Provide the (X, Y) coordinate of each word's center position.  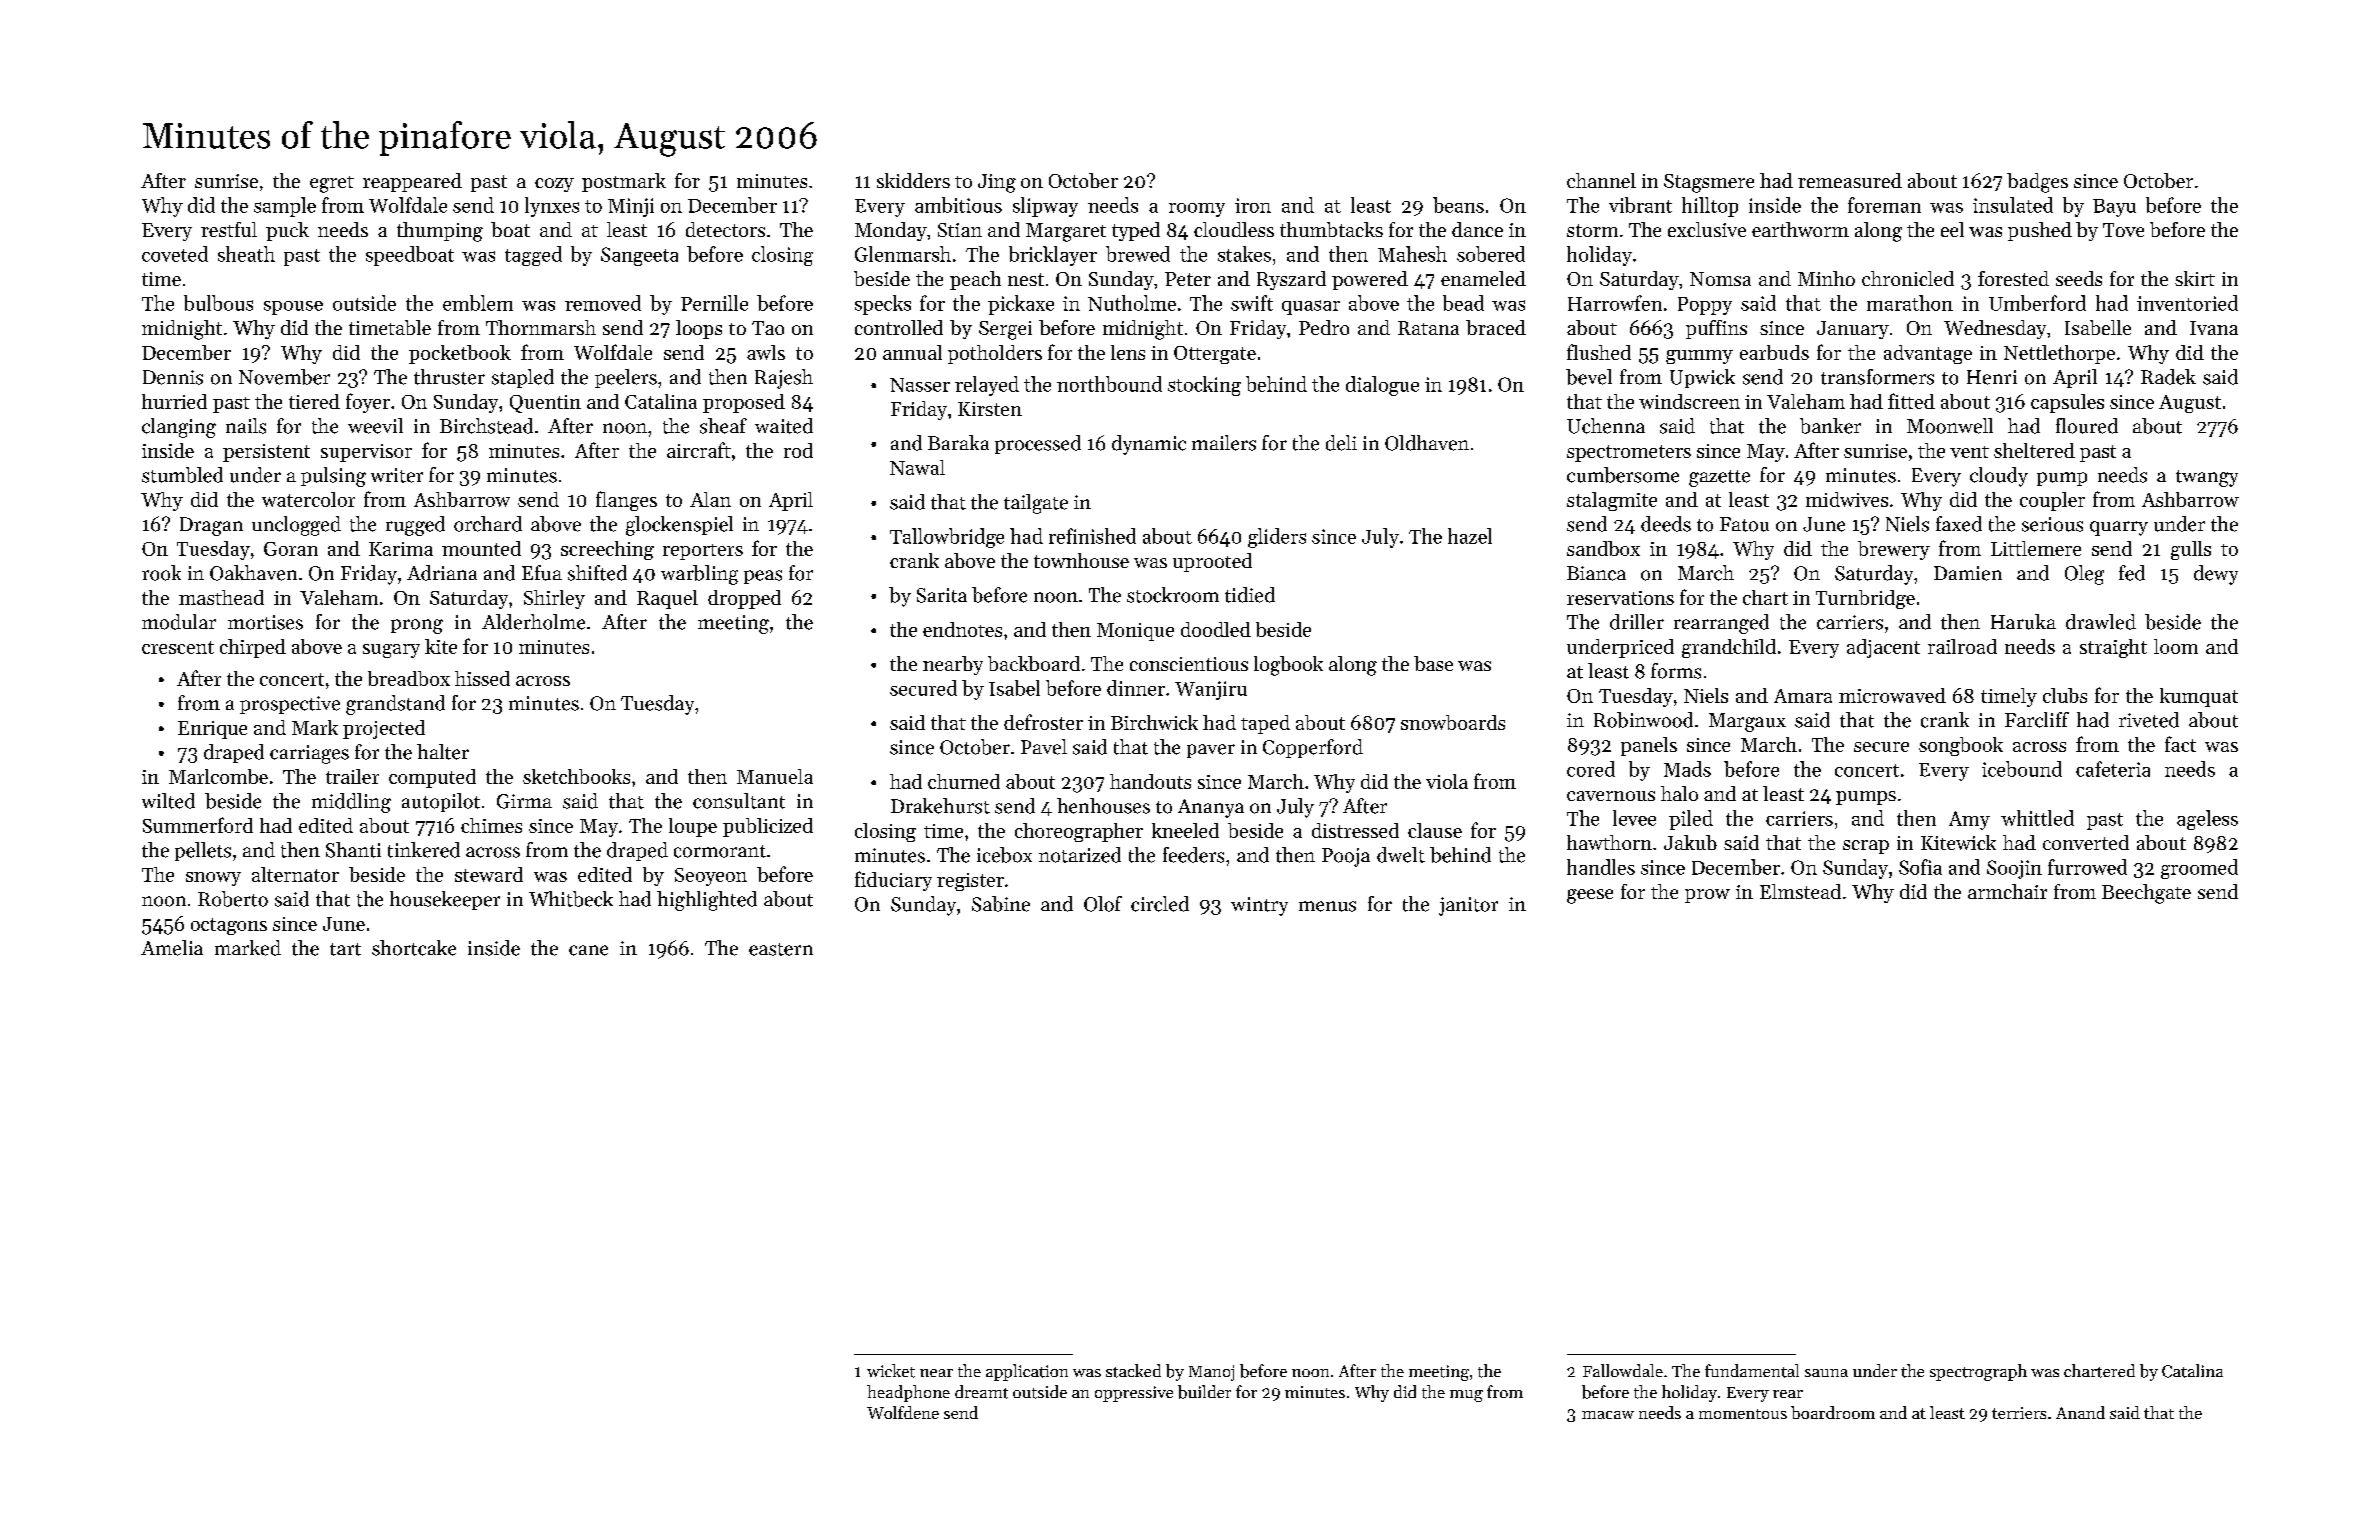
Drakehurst (940, 806)
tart (345, 949)
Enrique (212, 730)
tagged (533, 256)
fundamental (1752, 1371)
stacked (1133, 1371)
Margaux (1747, 722)
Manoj (1211, 1373)
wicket (891, 1371)
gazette (1719, 478)
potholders (995, 354)
